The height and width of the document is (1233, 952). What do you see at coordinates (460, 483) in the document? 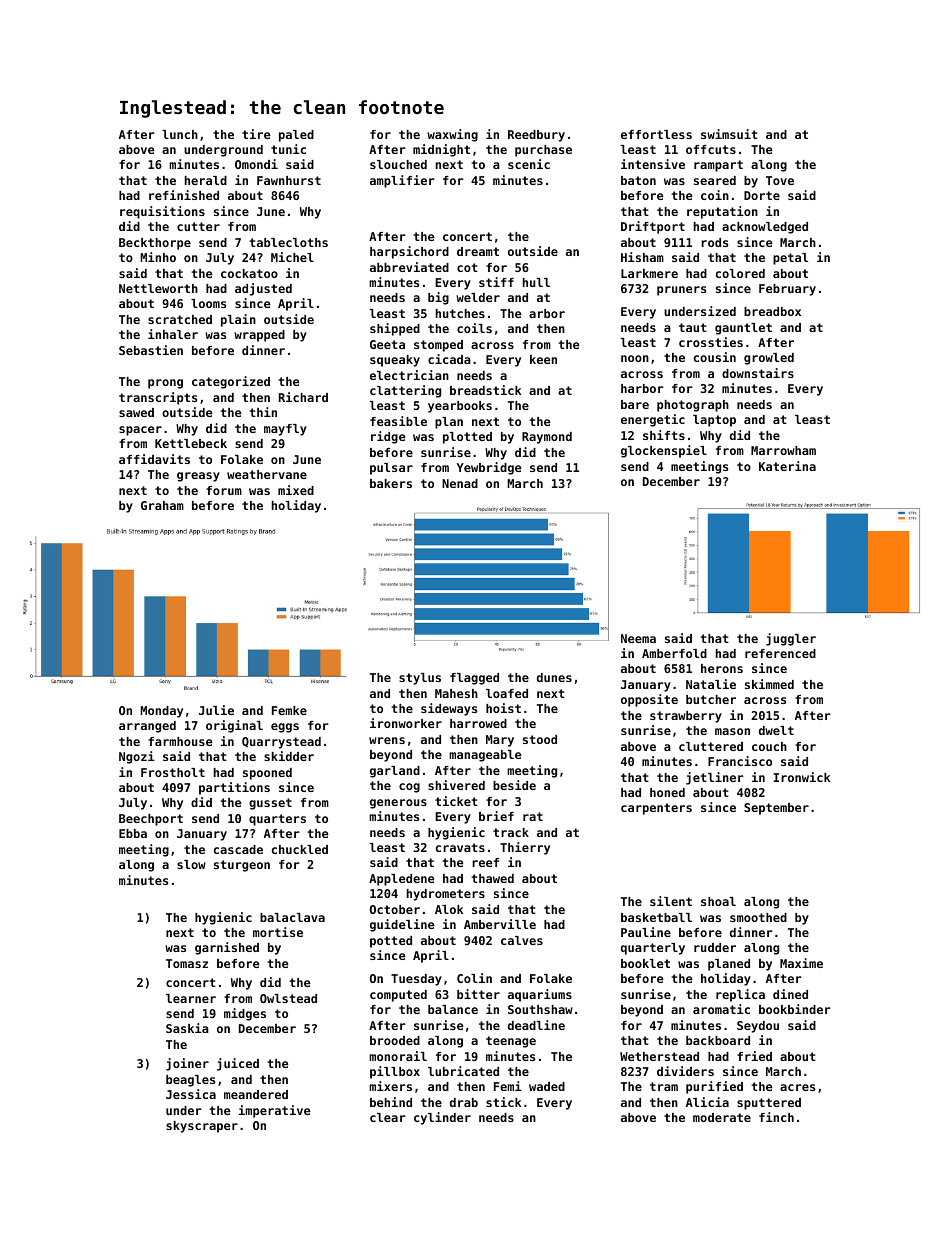
I see `Nenad` at bounding box center [460, 483].
